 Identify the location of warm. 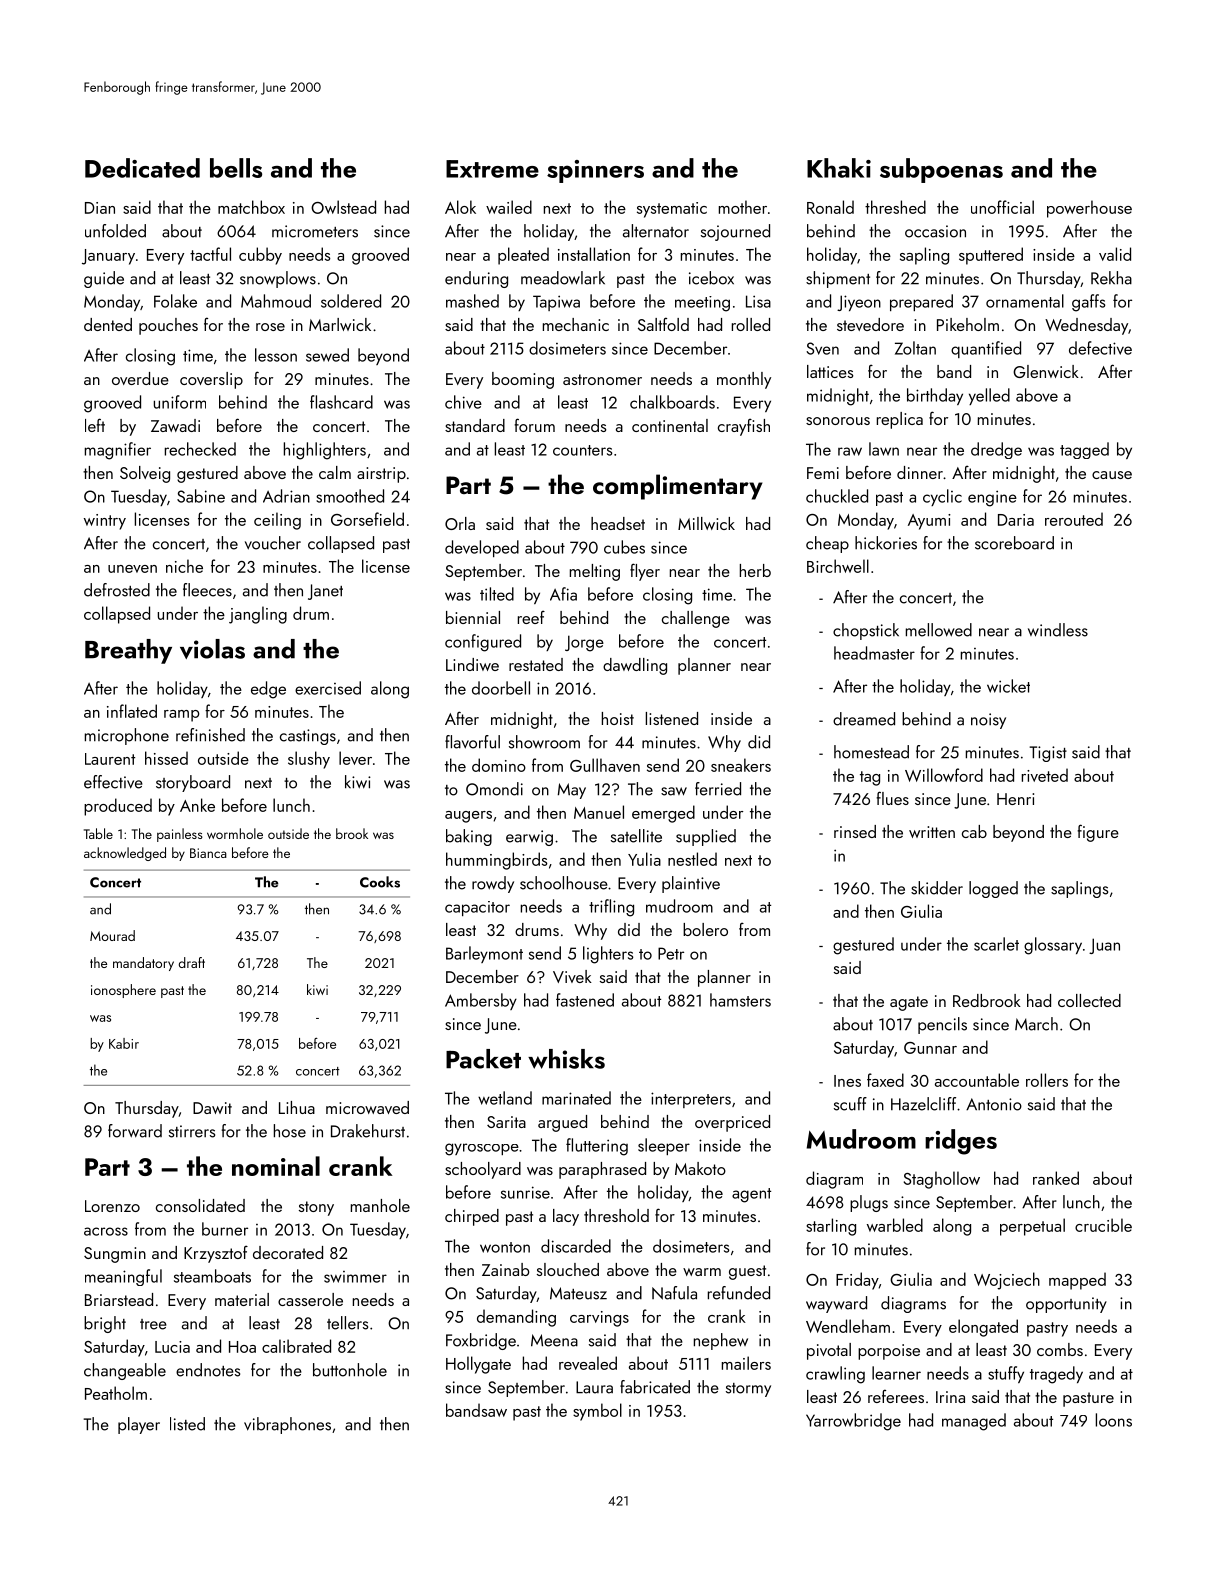
(702, 1272).
